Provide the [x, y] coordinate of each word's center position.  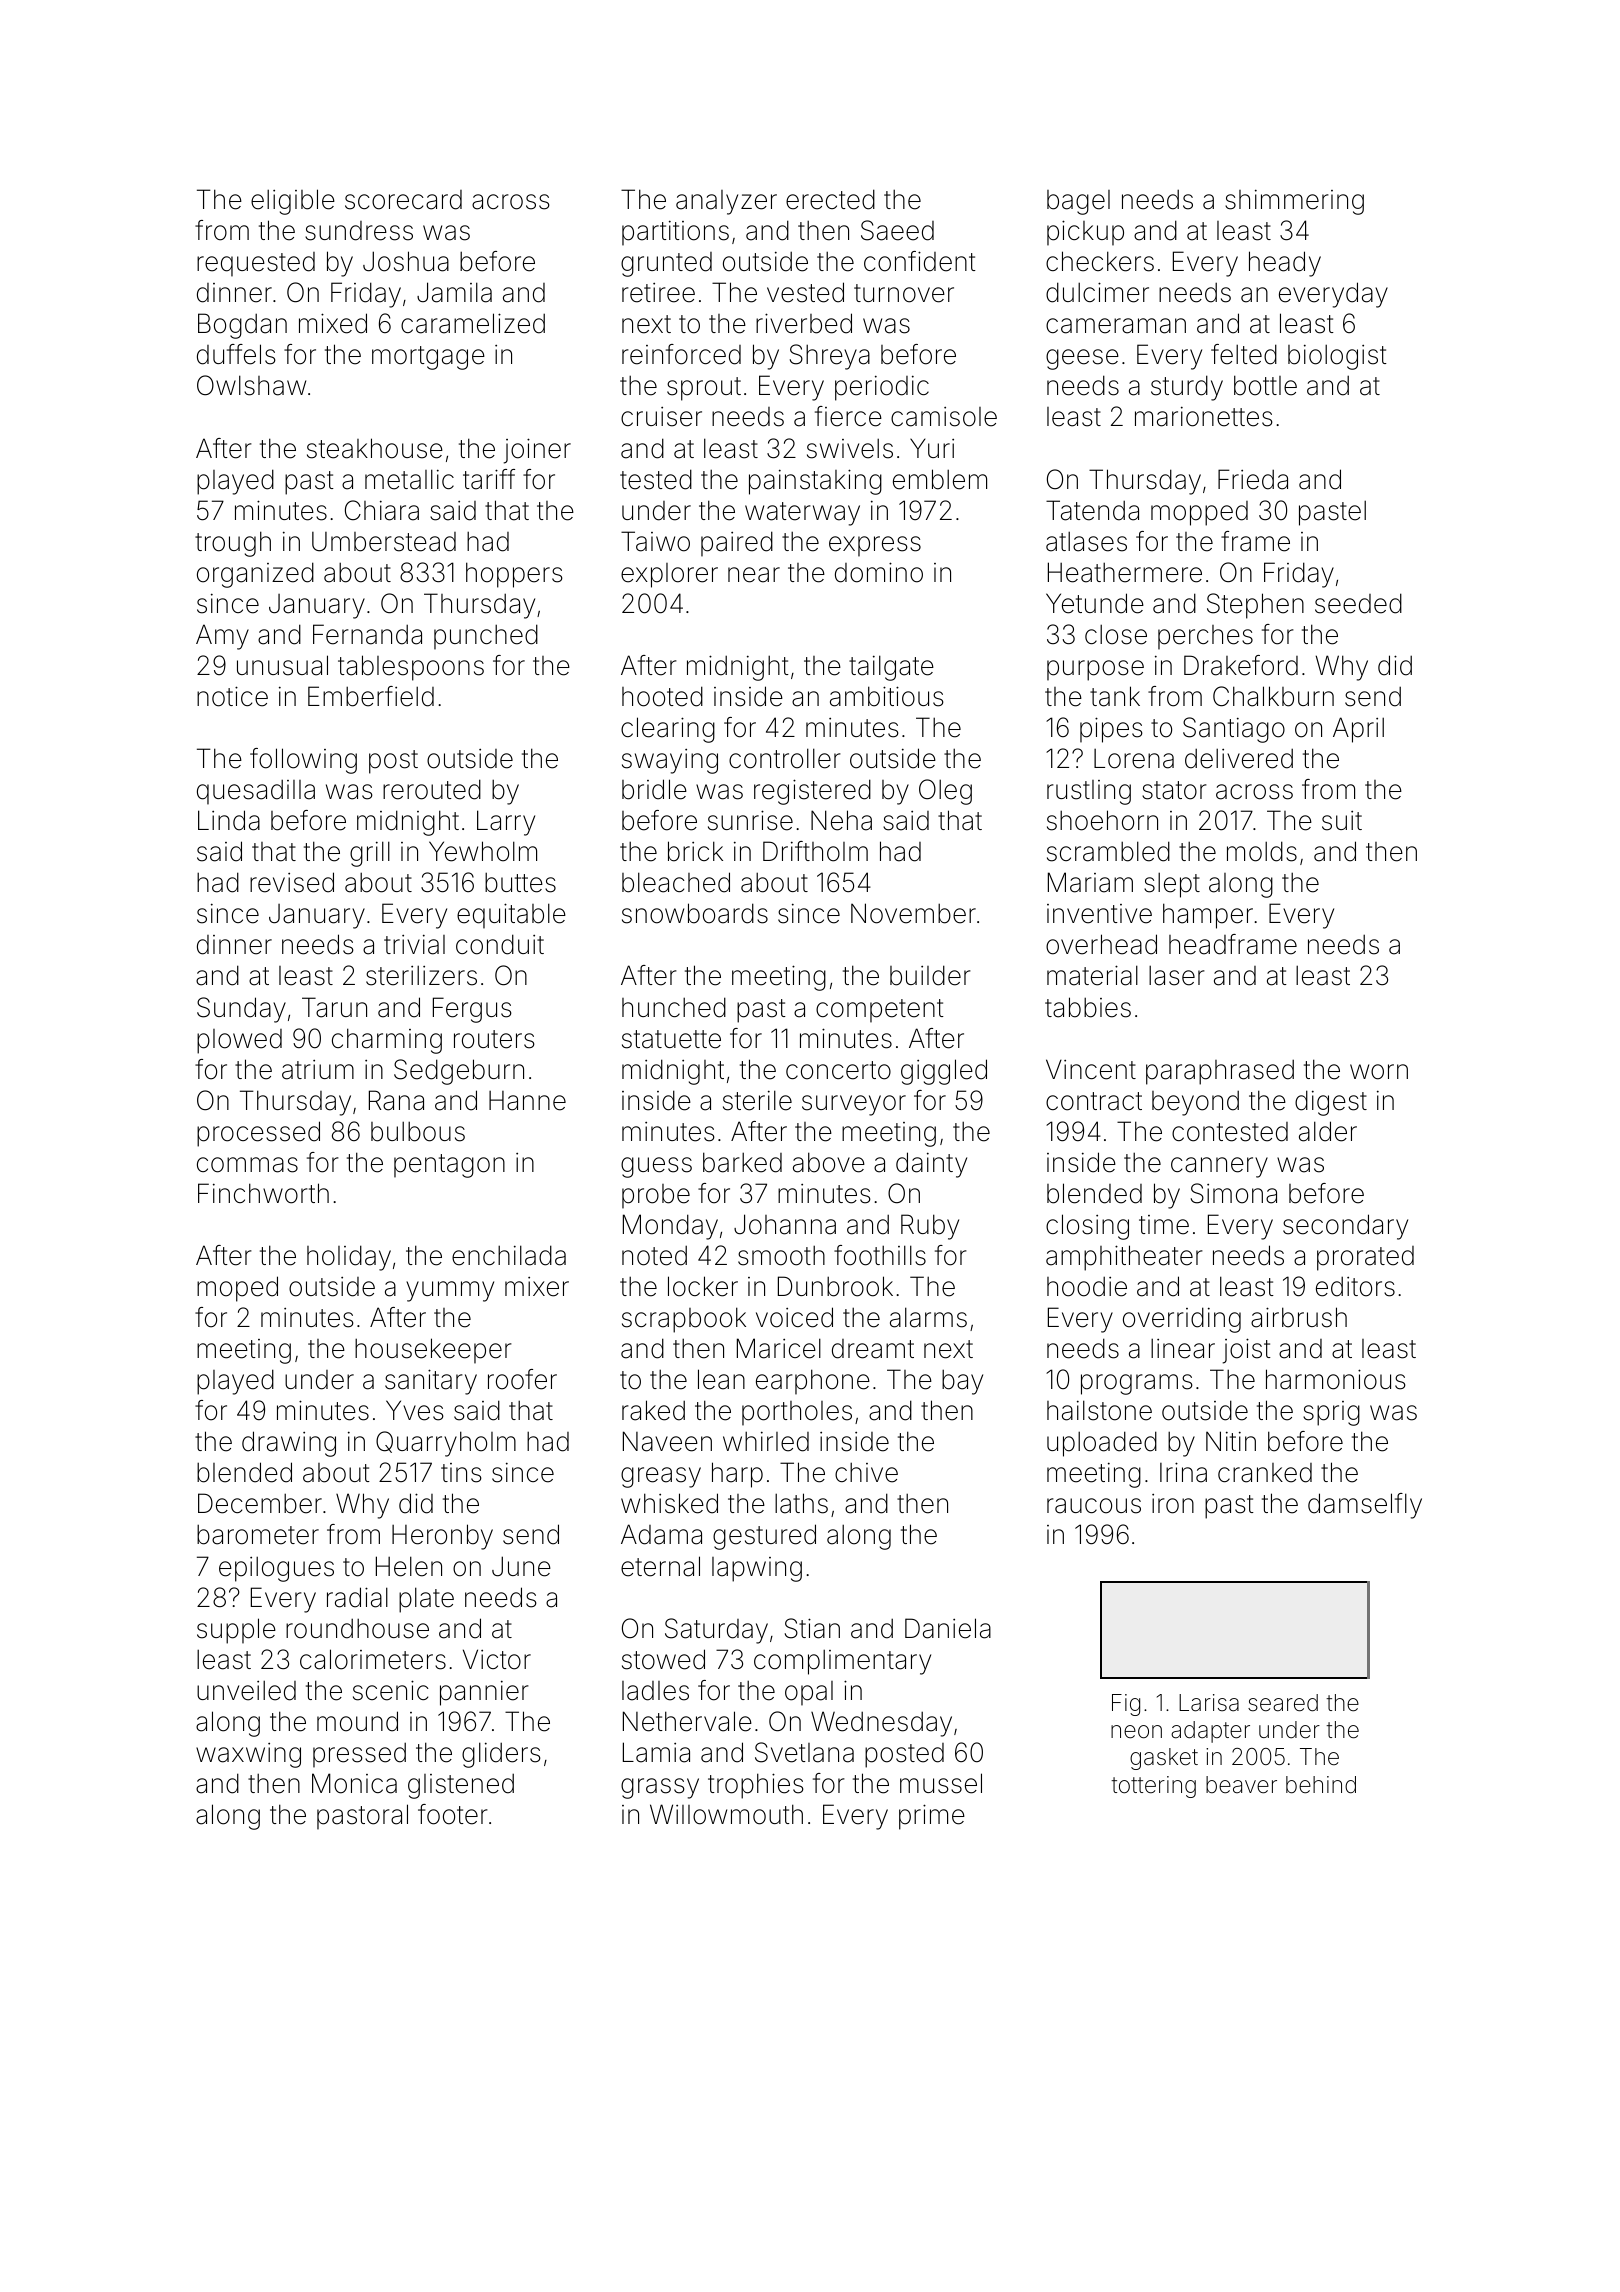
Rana [396, 1100]
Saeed [897, 230]
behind [1321, 1785]
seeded [1358, 603]
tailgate [891, 668]
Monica [354, 1783]
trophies [756, 1786]
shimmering [1294, 202]
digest [1331, 1103]
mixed [333, 323]
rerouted [432, 789]
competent [880, 1011]
